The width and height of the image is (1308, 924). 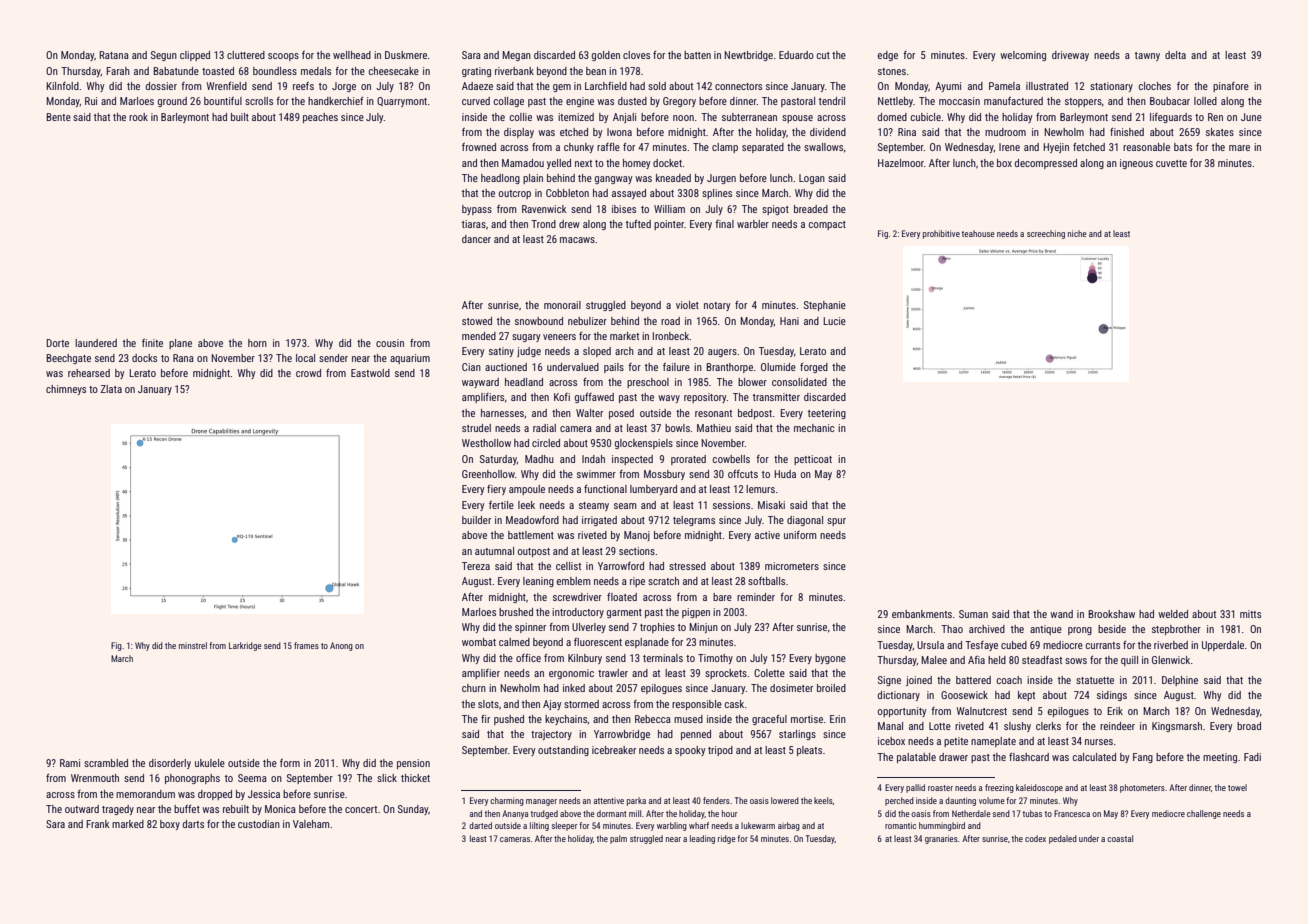 What do you see at coordinates (335, 101) in the image?
I see `handkerchief` at bounding box center [335, 101].
